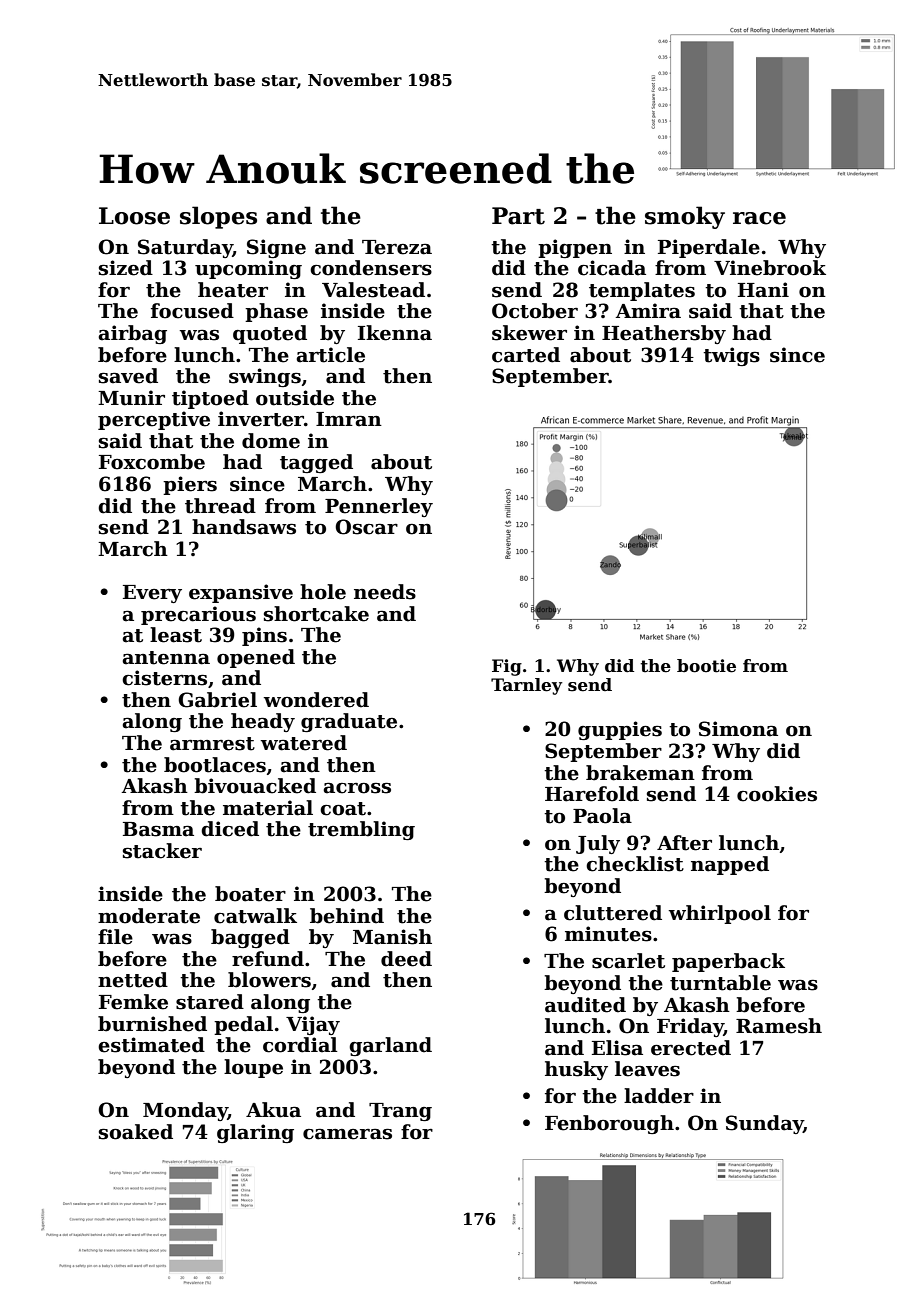 The image size is (924, 1311). I want to click on Part, so click(518, 216).
